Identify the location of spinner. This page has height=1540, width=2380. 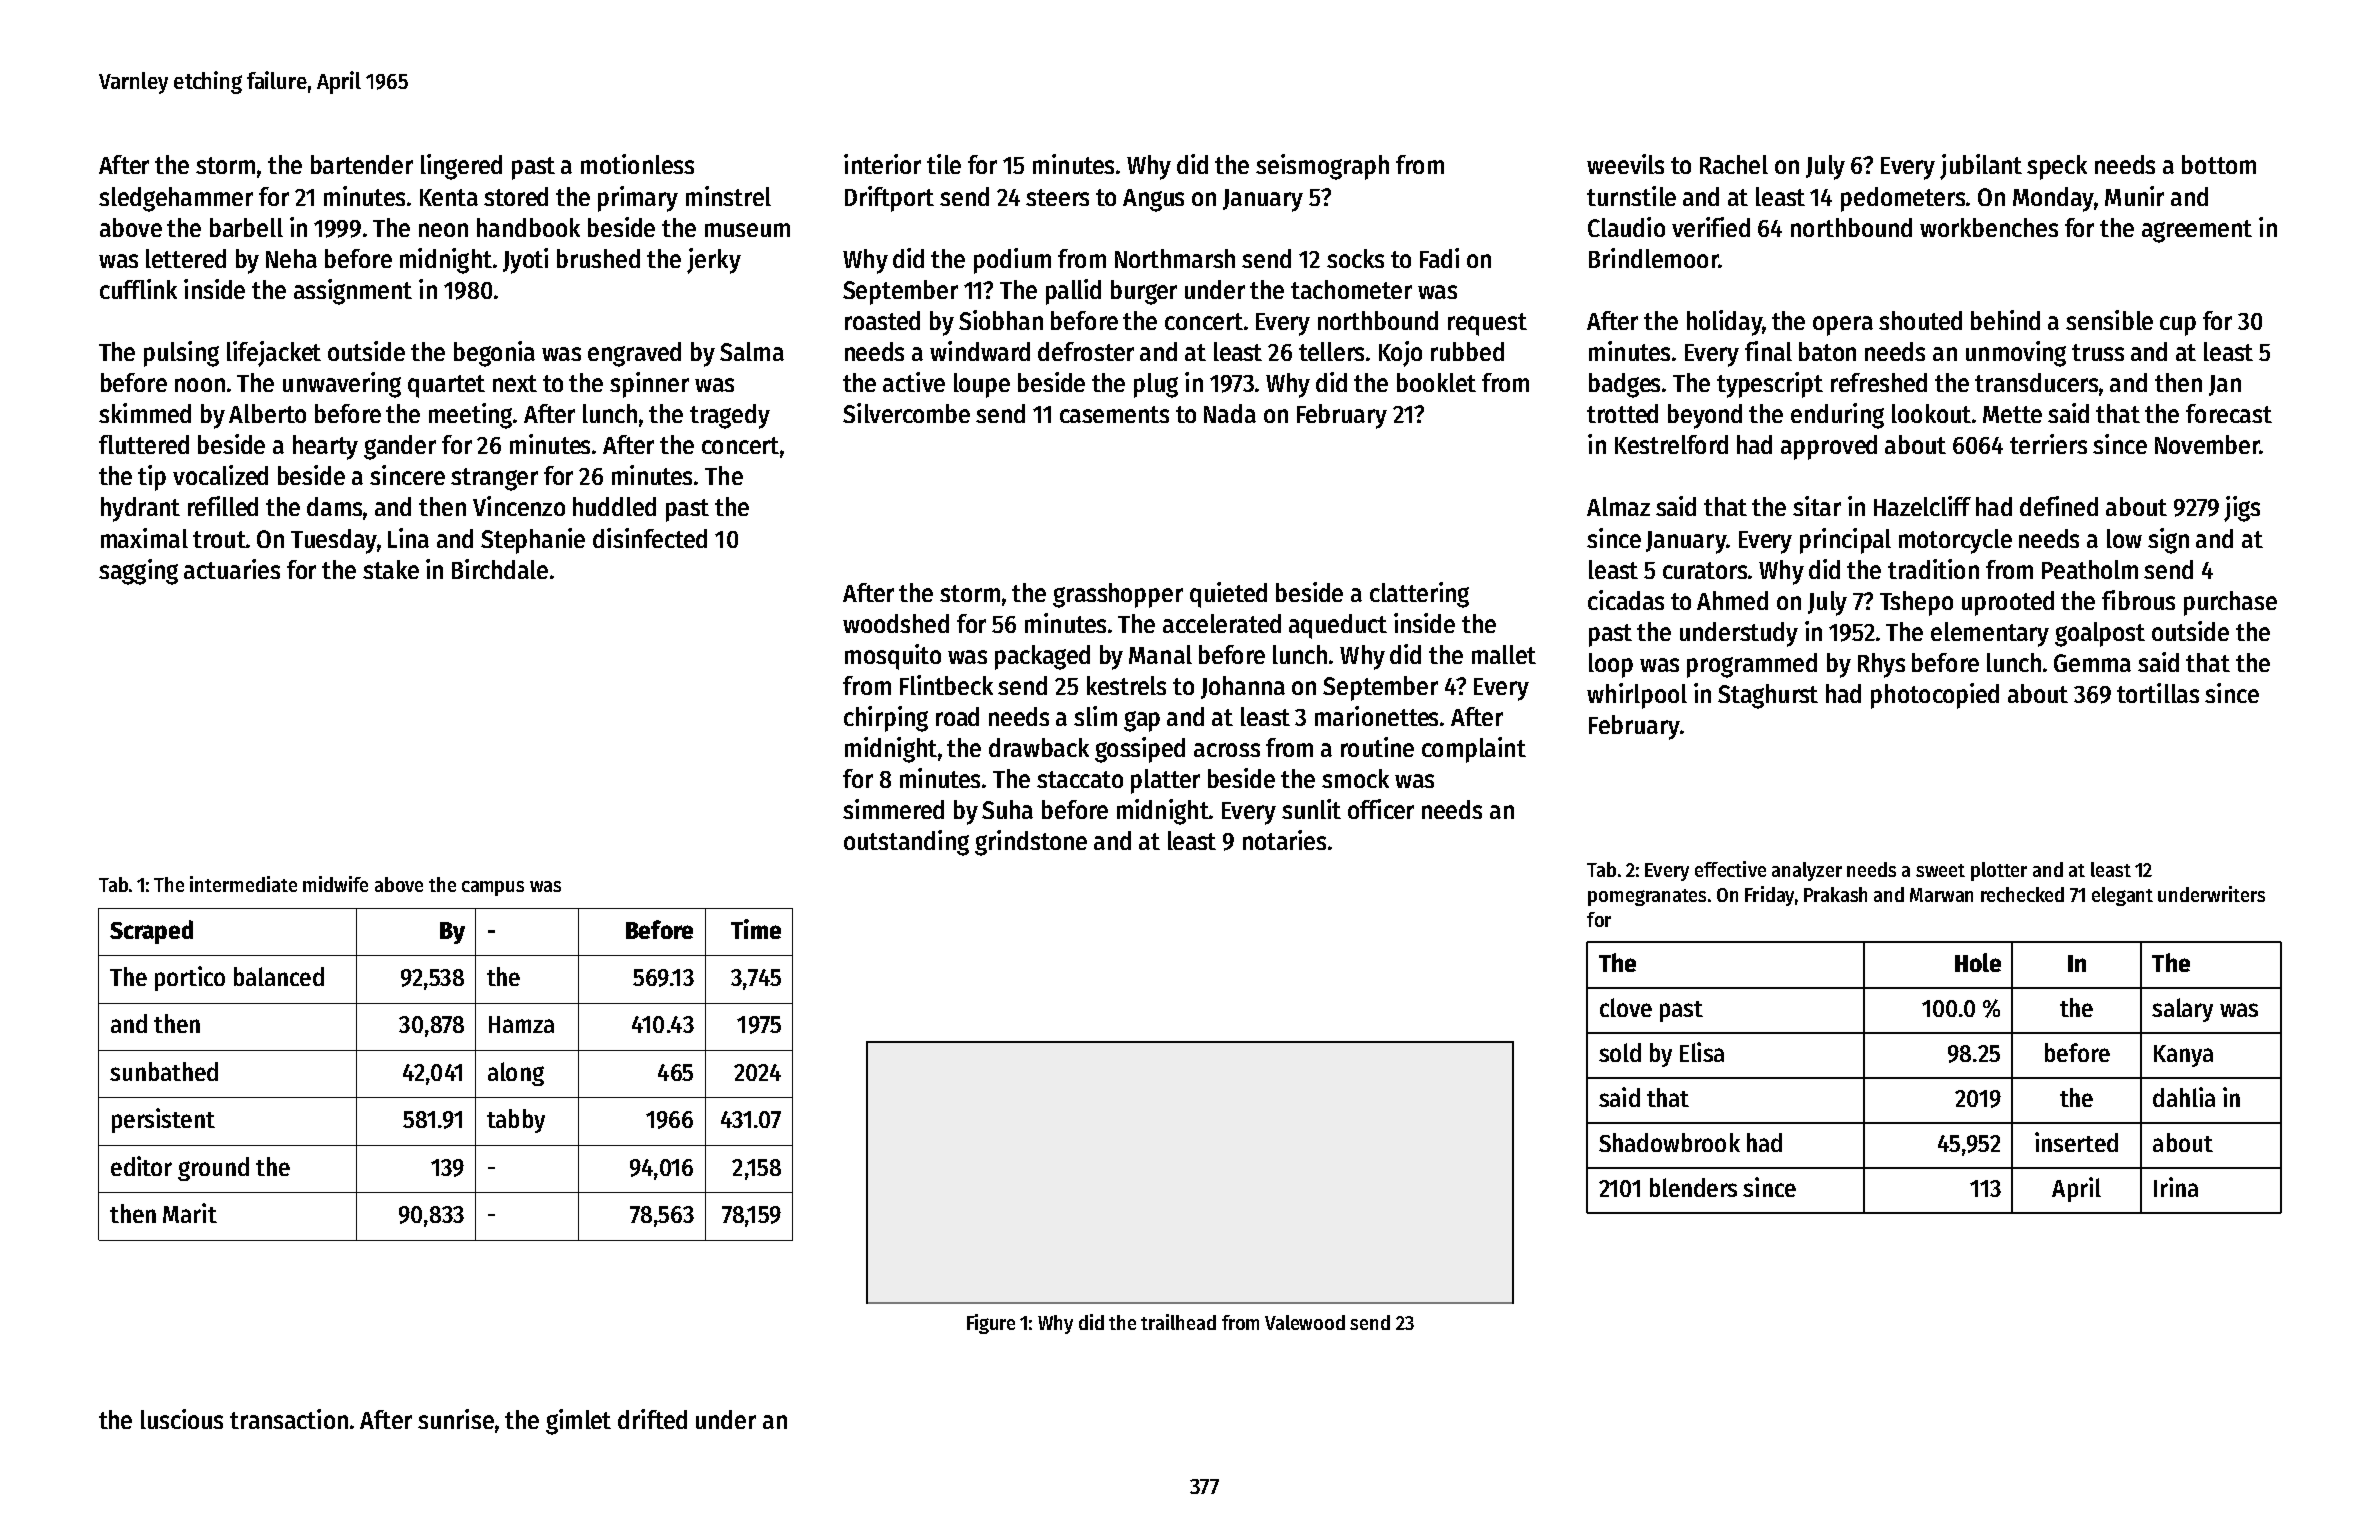
(649, 385).
